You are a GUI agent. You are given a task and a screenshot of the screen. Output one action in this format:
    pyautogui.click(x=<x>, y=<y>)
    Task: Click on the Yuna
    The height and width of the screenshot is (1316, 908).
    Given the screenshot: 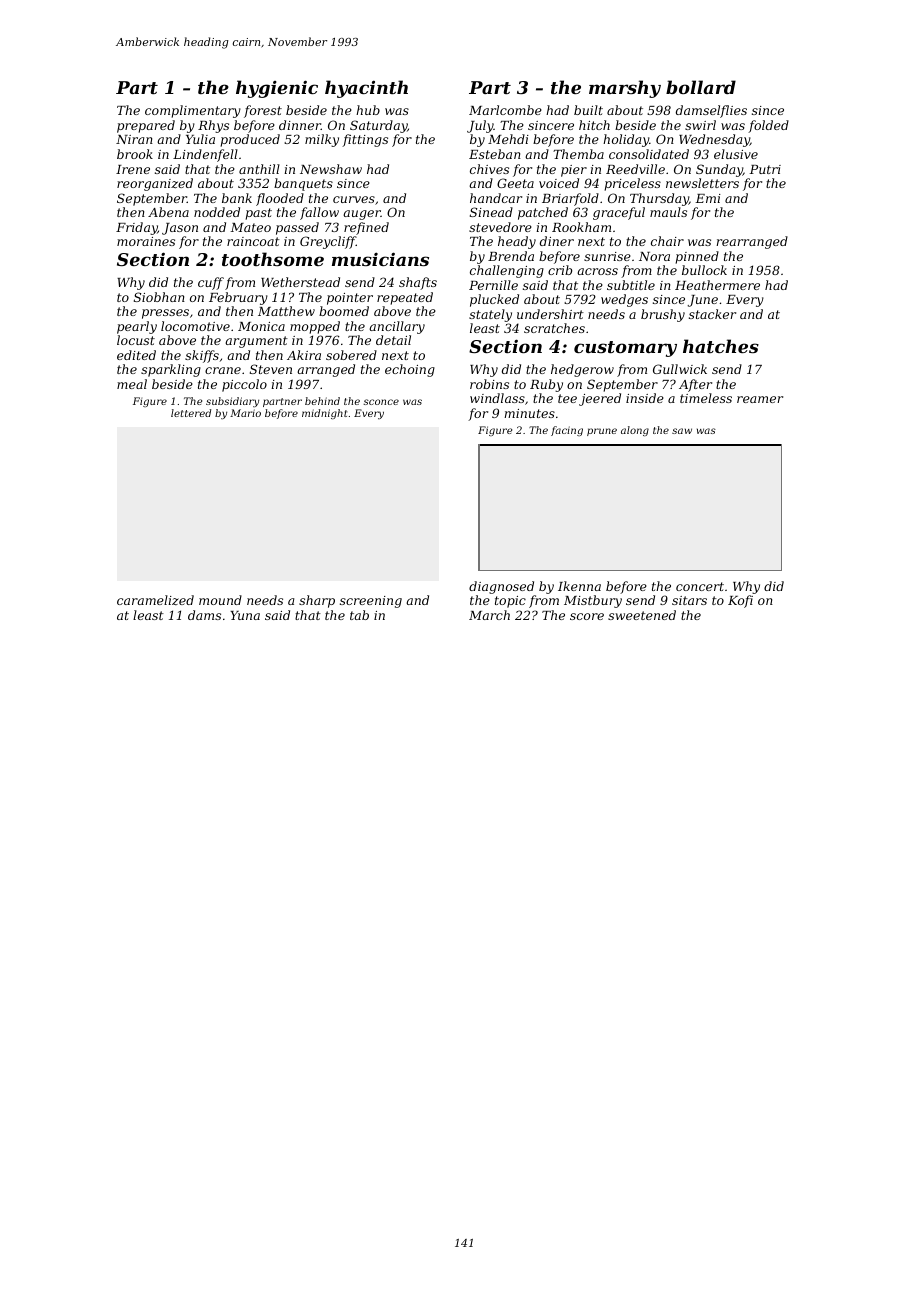 What is the action you would take?
    pyautogui.click(x=245, y=615)
